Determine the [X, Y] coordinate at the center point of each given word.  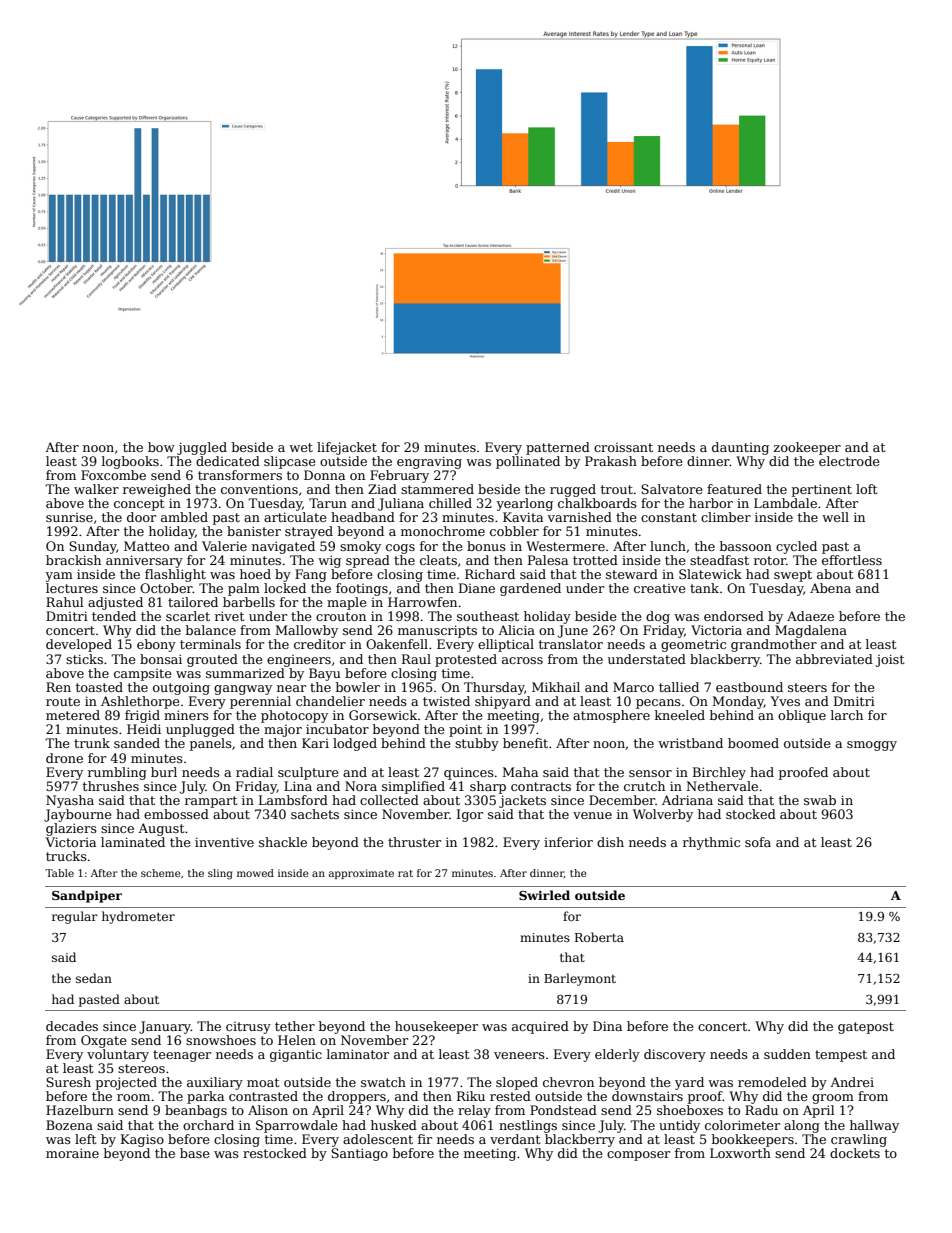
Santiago [359, 1154]
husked [394, 1125]
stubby [477, 744]
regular [75, 917]
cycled [796, 547]
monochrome [443, 531]
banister [254, 531]
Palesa [548, 560]
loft [866, 489]
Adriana [687, 800]
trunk [92, 743]
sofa [758, 842]
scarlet [188, 616]
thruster [414, 842]
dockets [855, 1153]
